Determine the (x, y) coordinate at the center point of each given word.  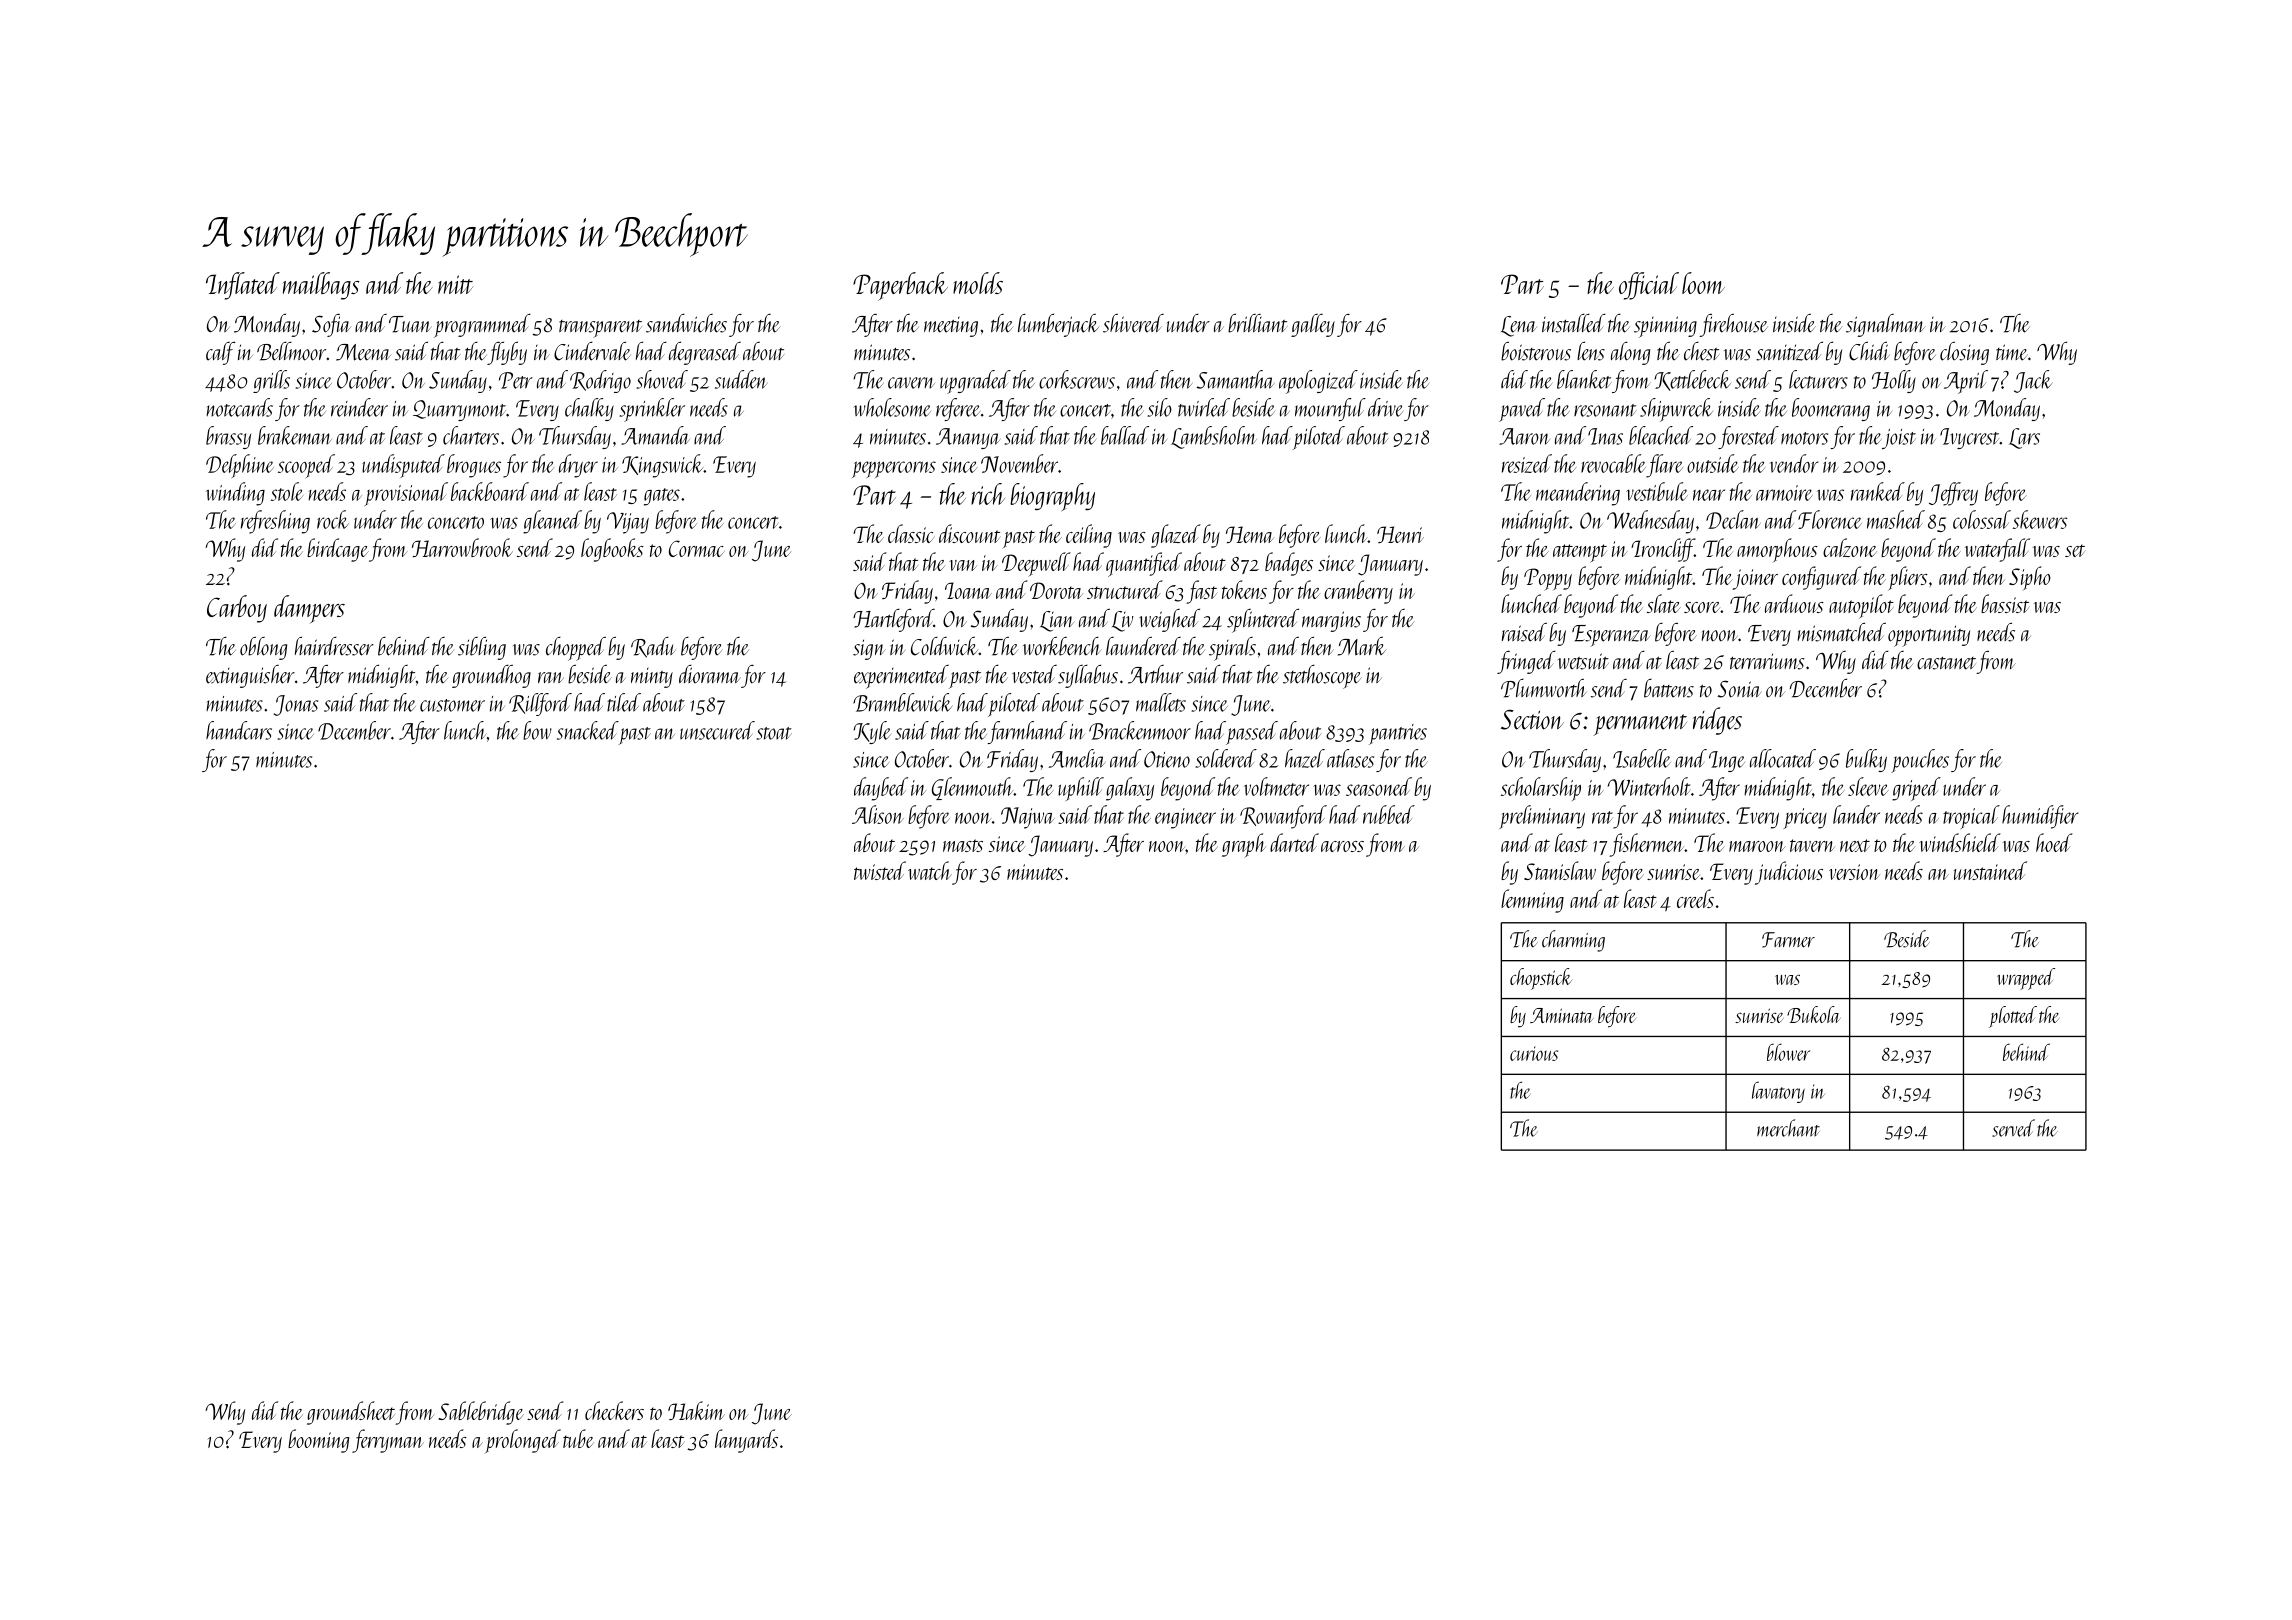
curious (1534, 1053)
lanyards (746, 1441)
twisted (880, 870)
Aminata (1562, 1015)
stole (287, 491)
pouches (1920, 761)
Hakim (696, 1410)
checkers (614, 1410)
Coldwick (944, 646)
